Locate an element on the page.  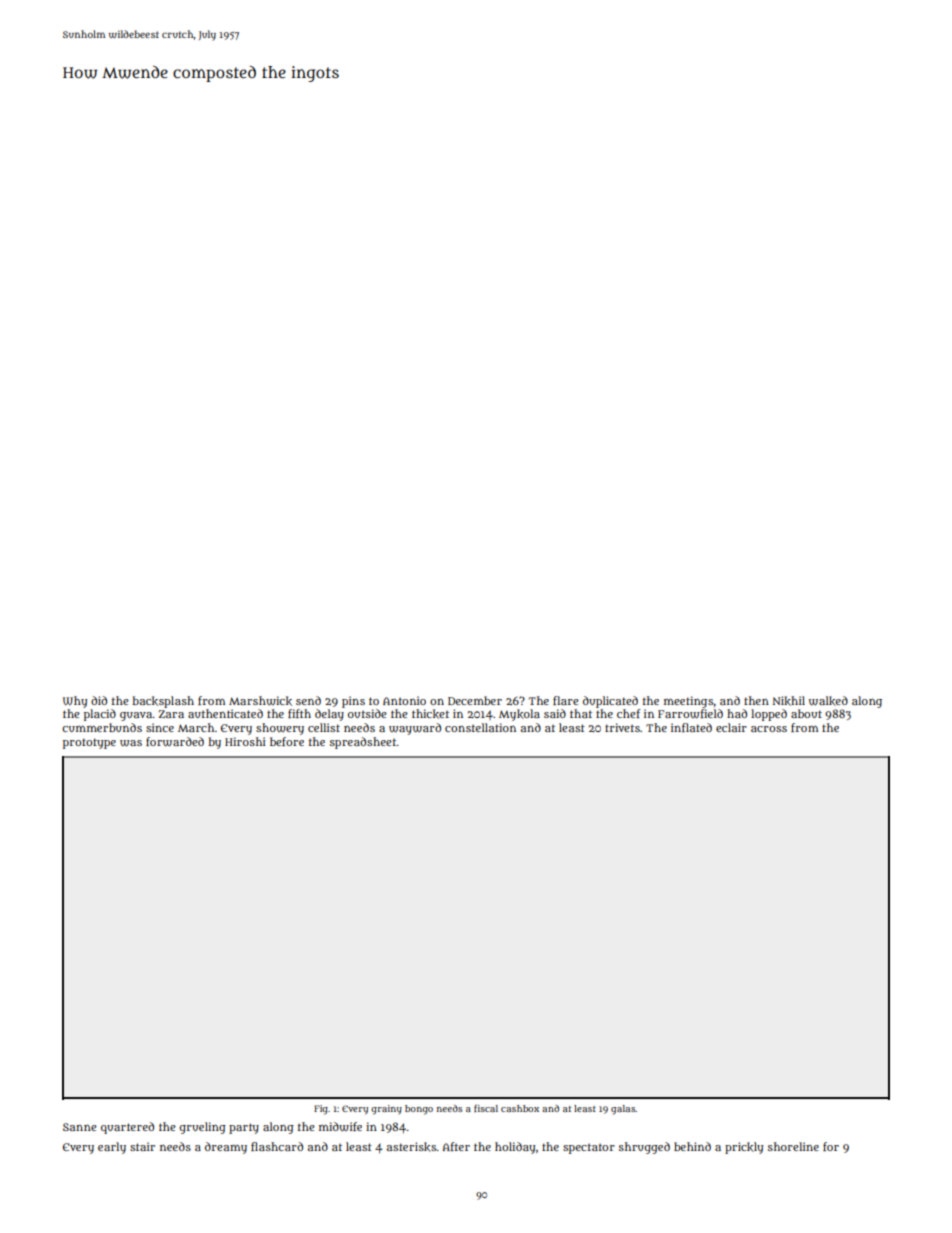
Fig is located at coordinates (321, 1110).
